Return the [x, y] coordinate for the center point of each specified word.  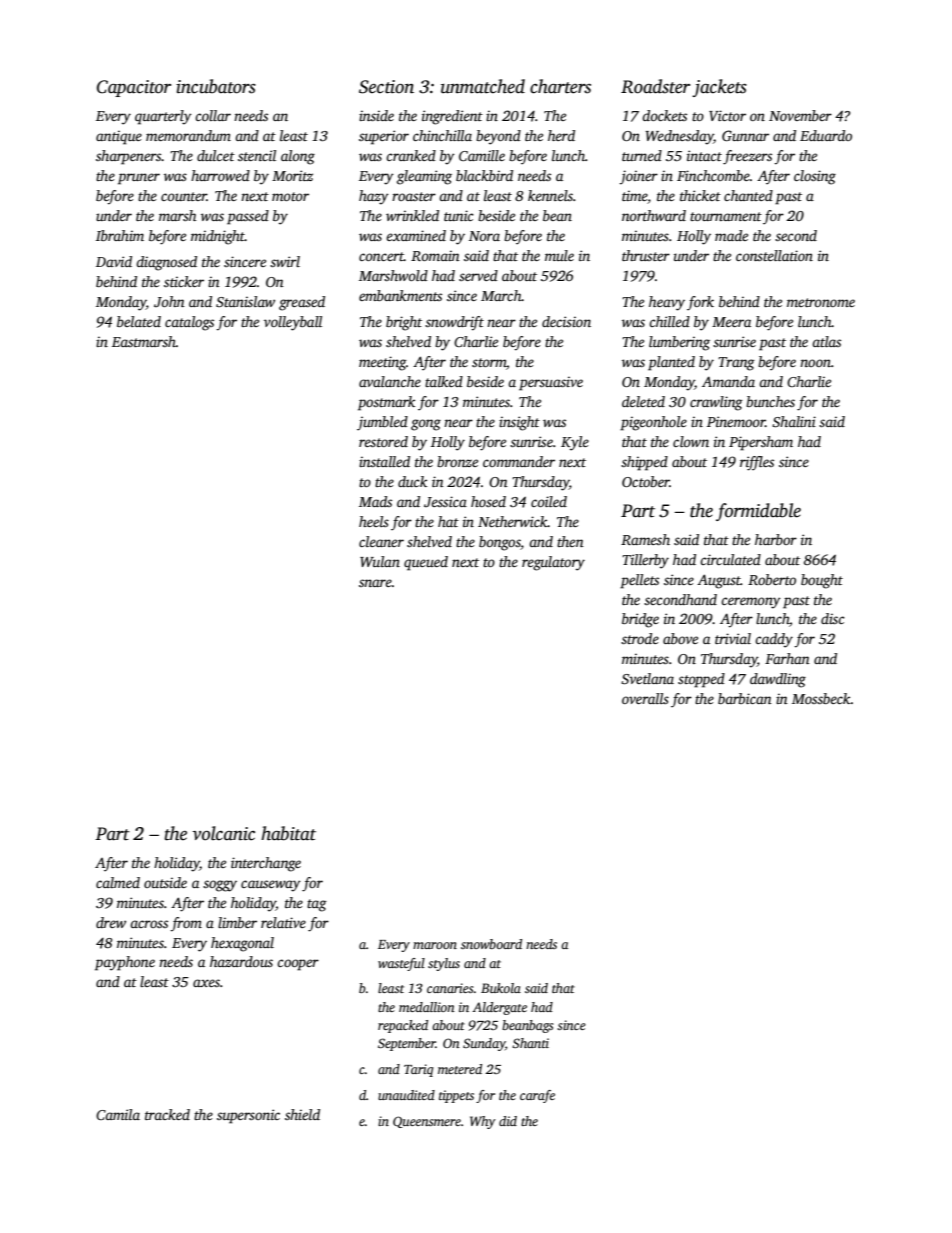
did [508, 1121]
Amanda [728, 381]
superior [384, 137]
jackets [719, 88]
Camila [118, 1114]
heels [374, 521]
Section [386, 87]
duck [412, 481]
